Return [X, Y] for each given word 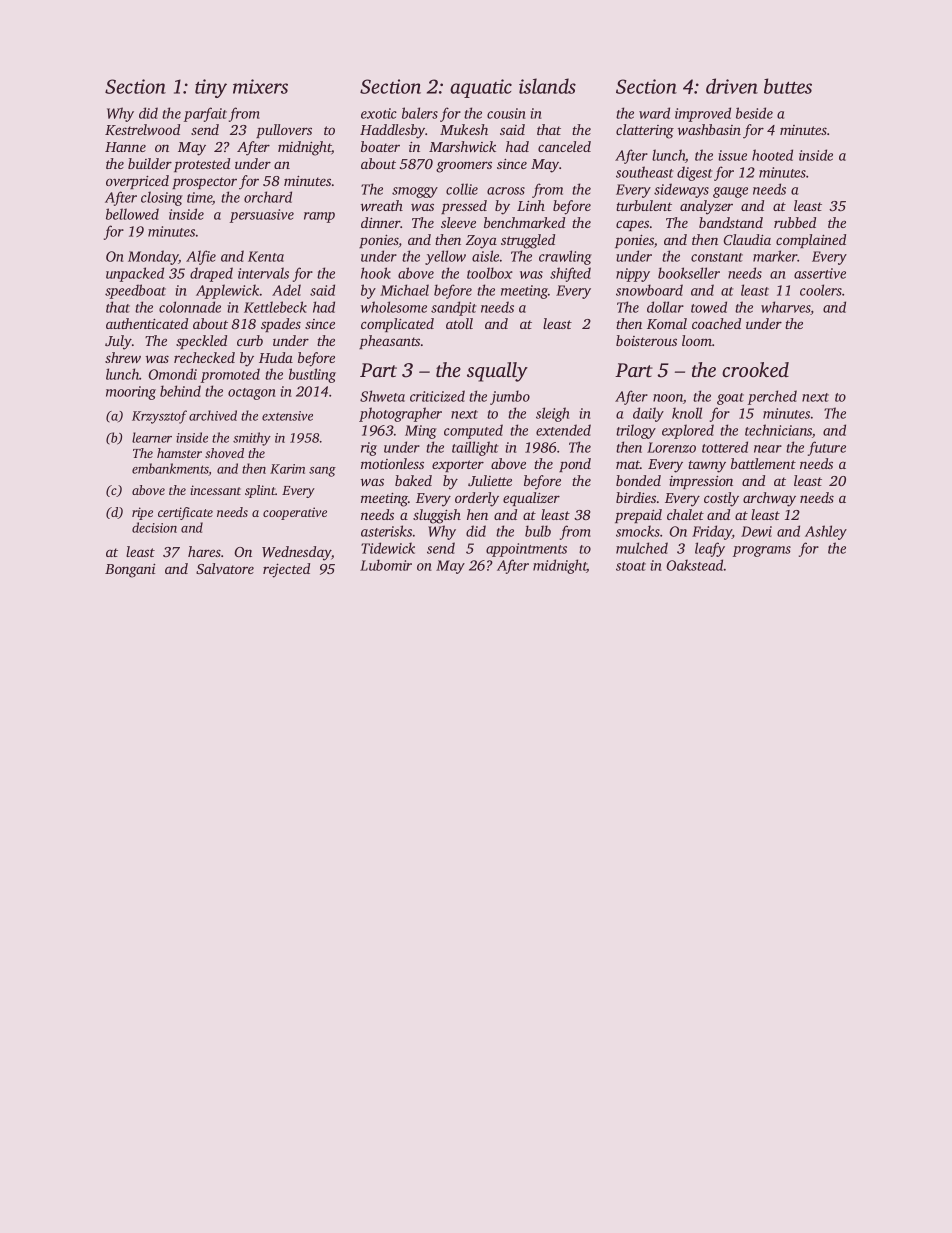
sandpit [453, 308]
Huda [276, 357]
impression [701, 482]
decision [154, 527]
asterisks [386, 531]
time [199, 197]
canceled [564, 146]
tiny [211, 88]
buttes [788, 86]
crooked [755, 369]
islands [547, 86]
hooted [772, 155]
